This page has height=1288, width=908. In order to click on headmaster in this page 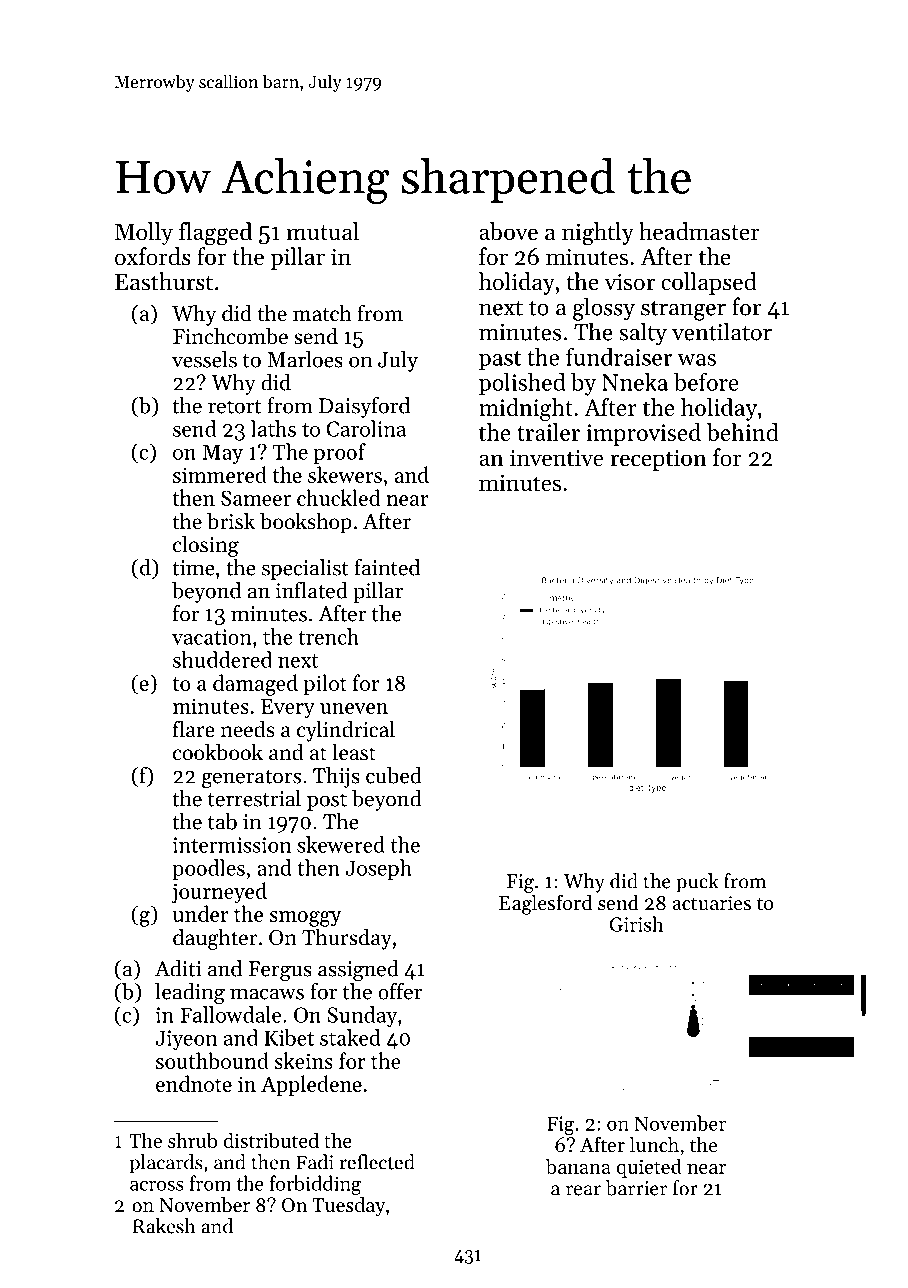, I will do `click(699, 231)`.
